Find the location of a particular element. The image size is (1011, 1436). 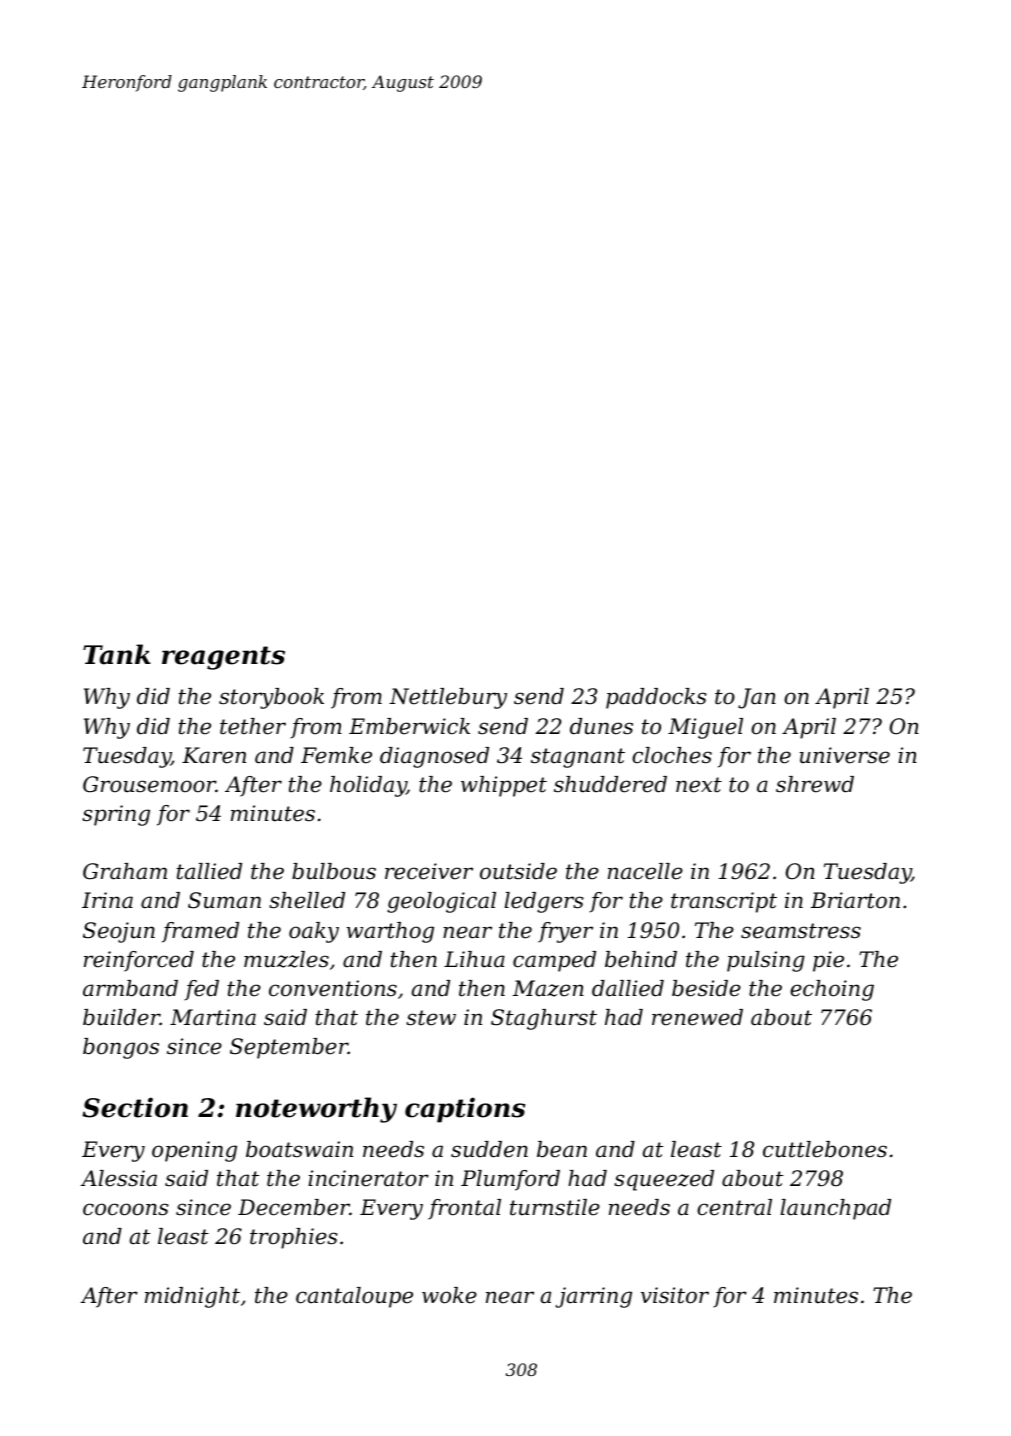

transcript is located at coordinates (724, 902).
